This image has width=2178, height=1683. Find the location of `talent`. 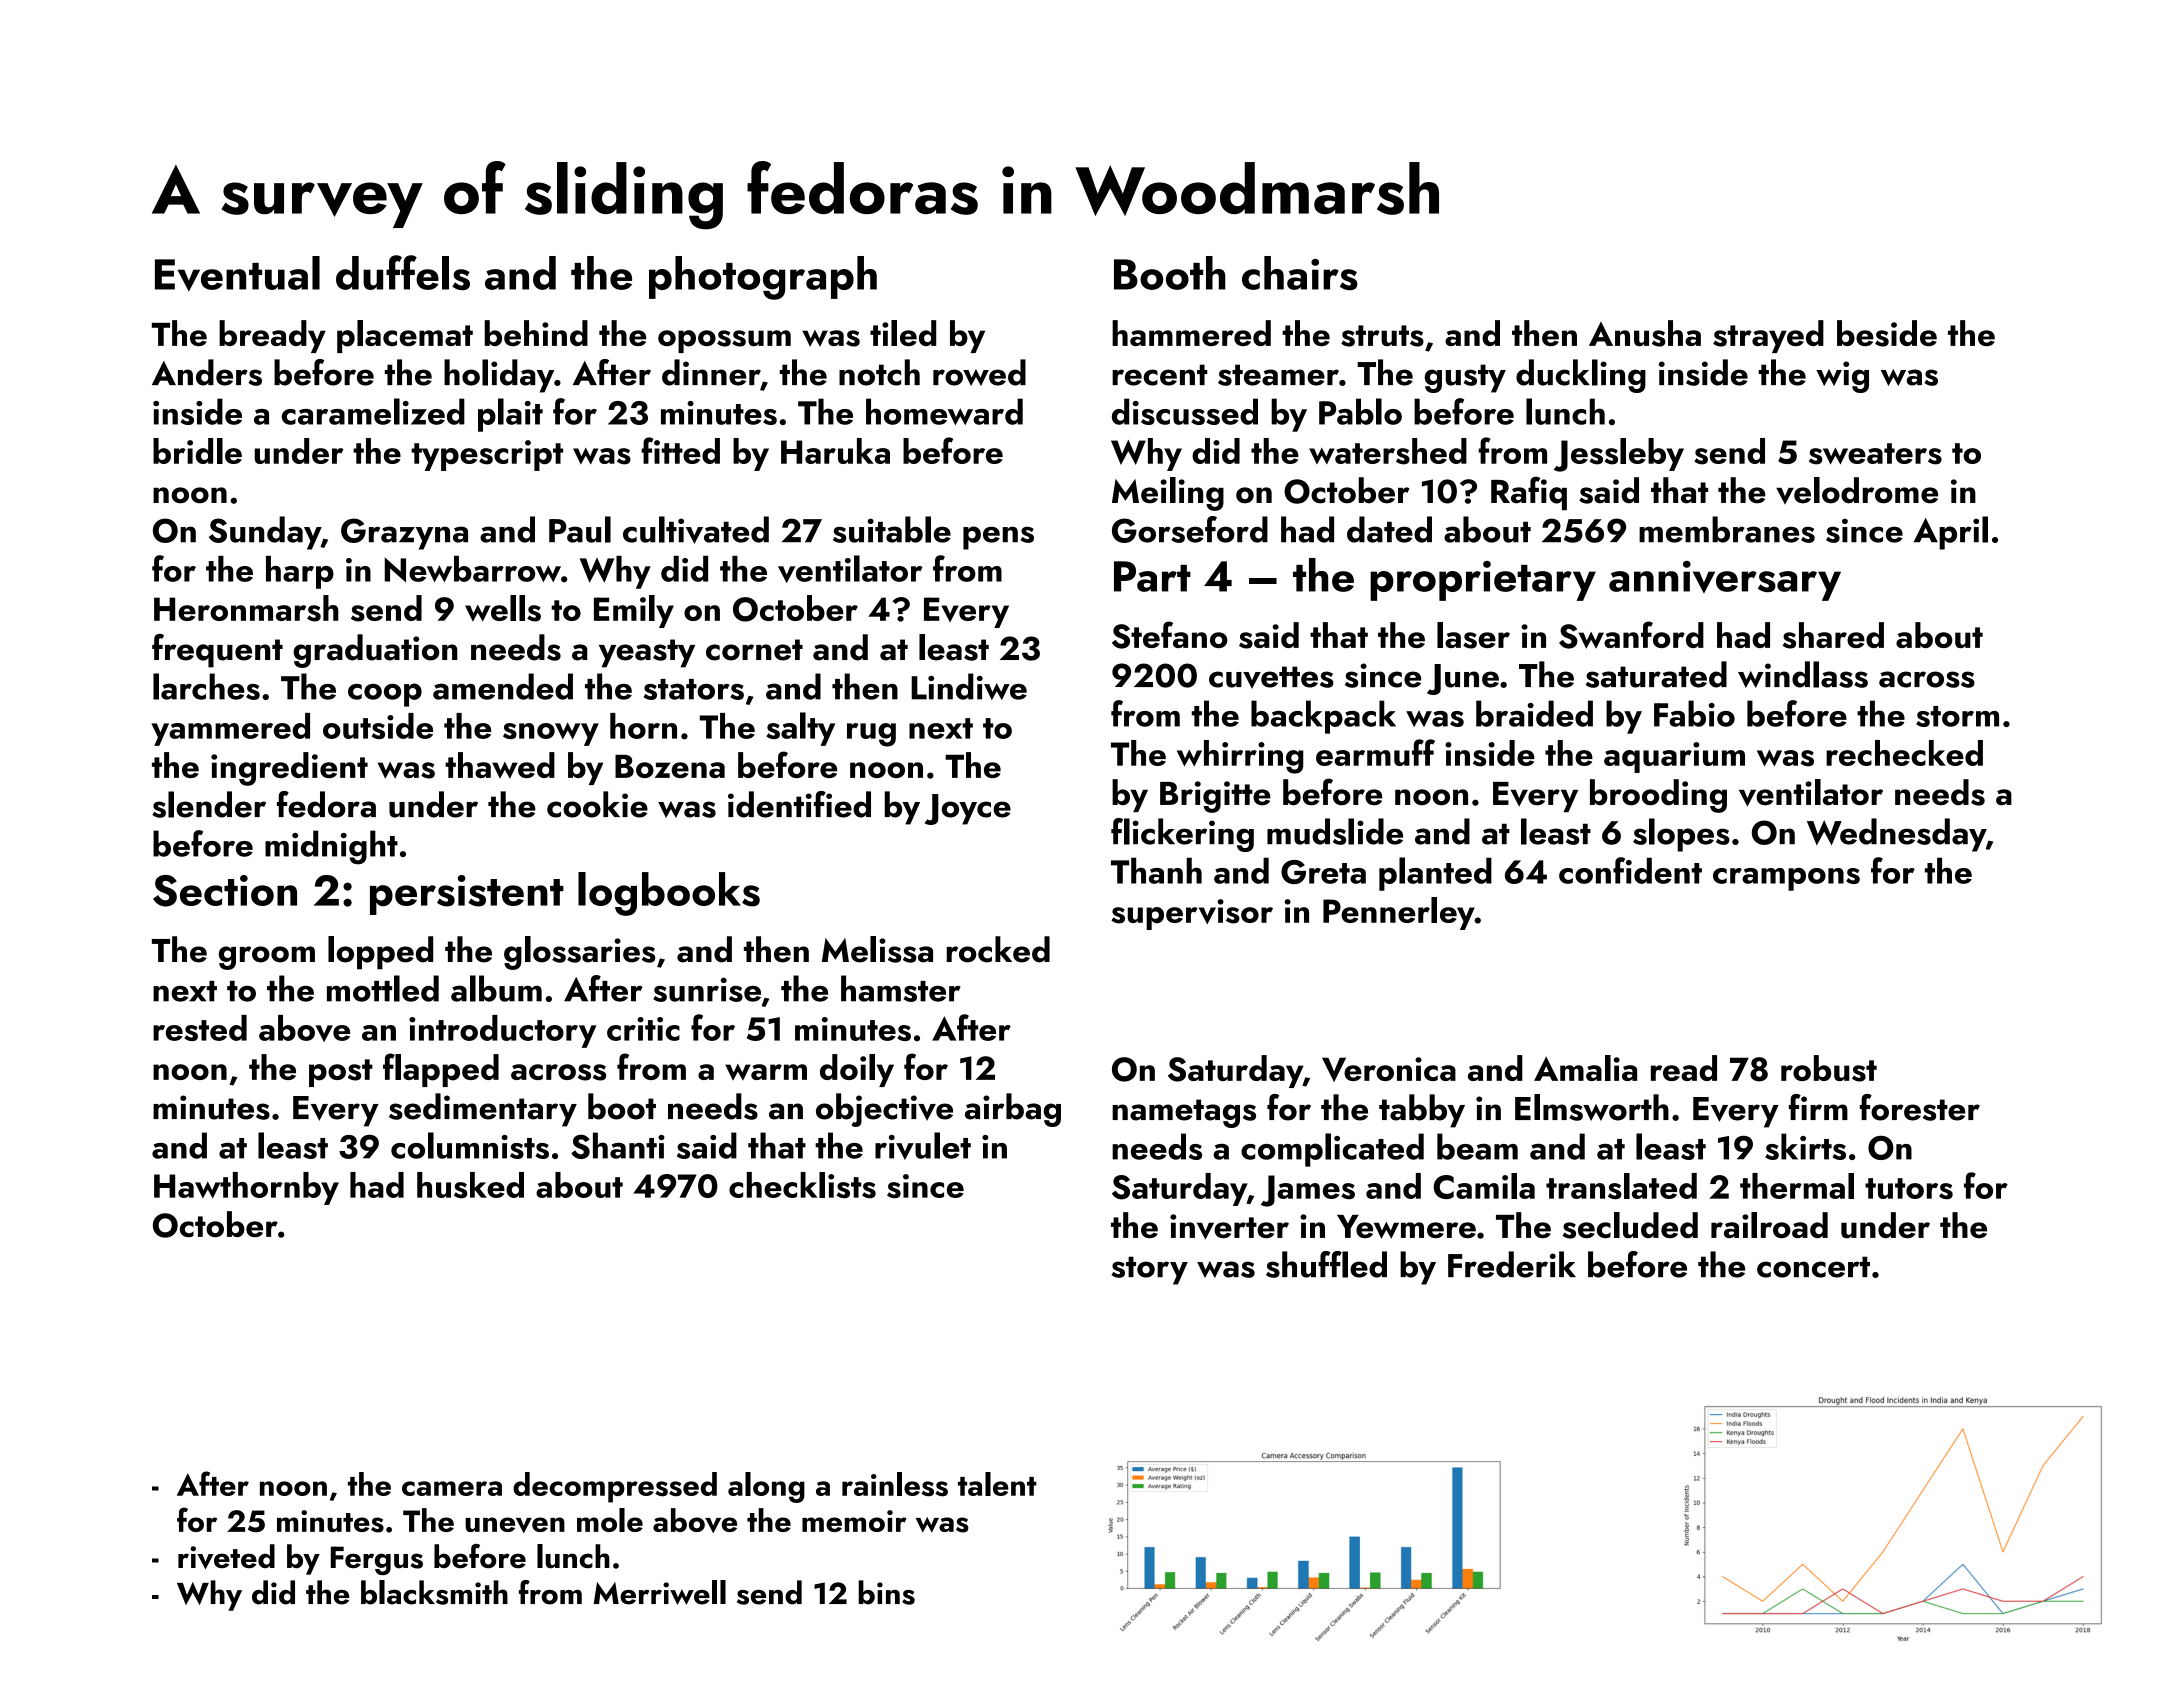

talent is located at coordinates (997, 1484).
